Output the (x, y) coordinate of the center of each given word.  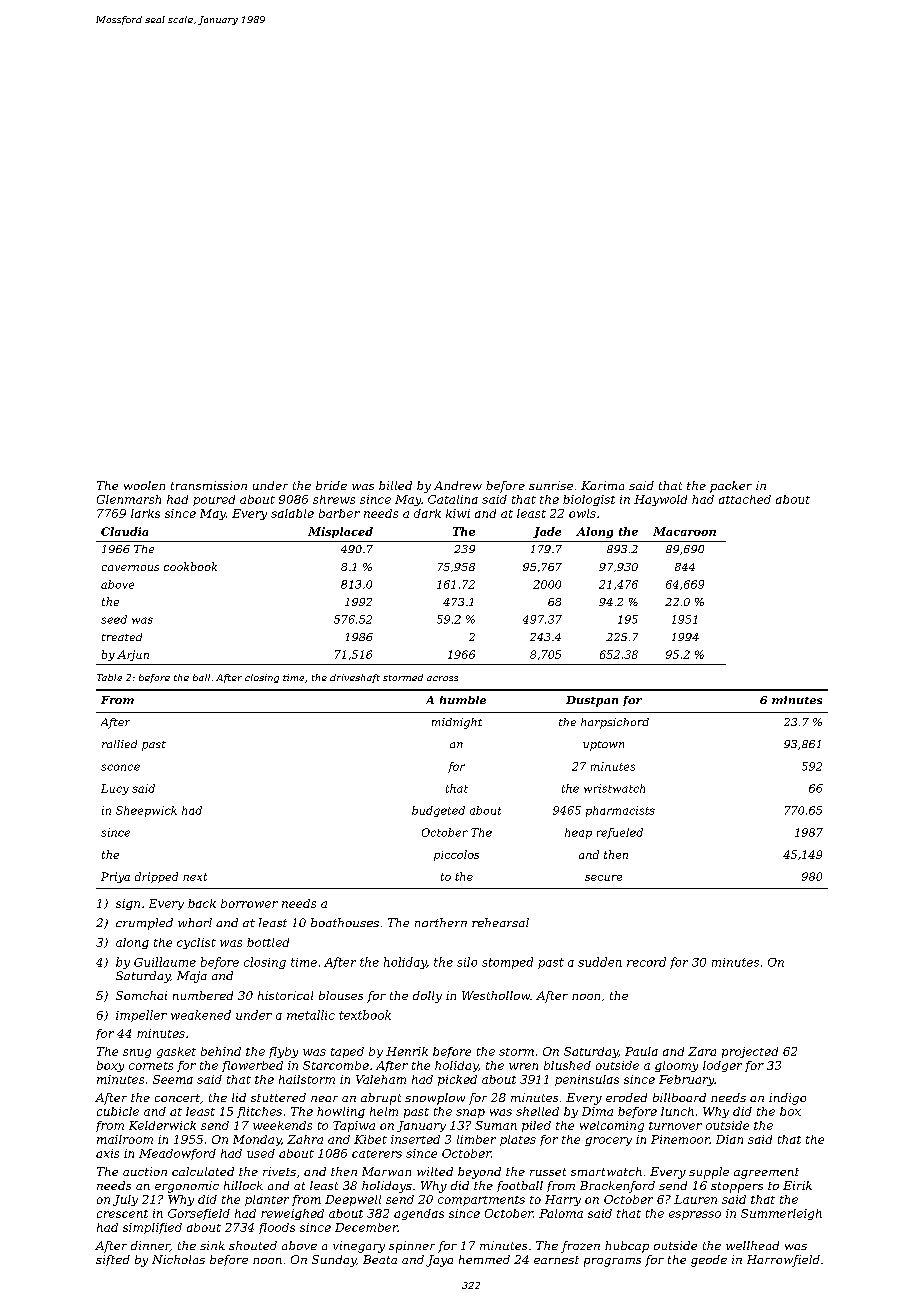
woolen (144, 485)
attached (745, 499)
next (195, 877)
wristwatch (614, 788)
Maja (192, 977)
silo (467, 962)
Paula (641, 1051)
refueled (620, 833)
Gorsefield (199, 1214)
